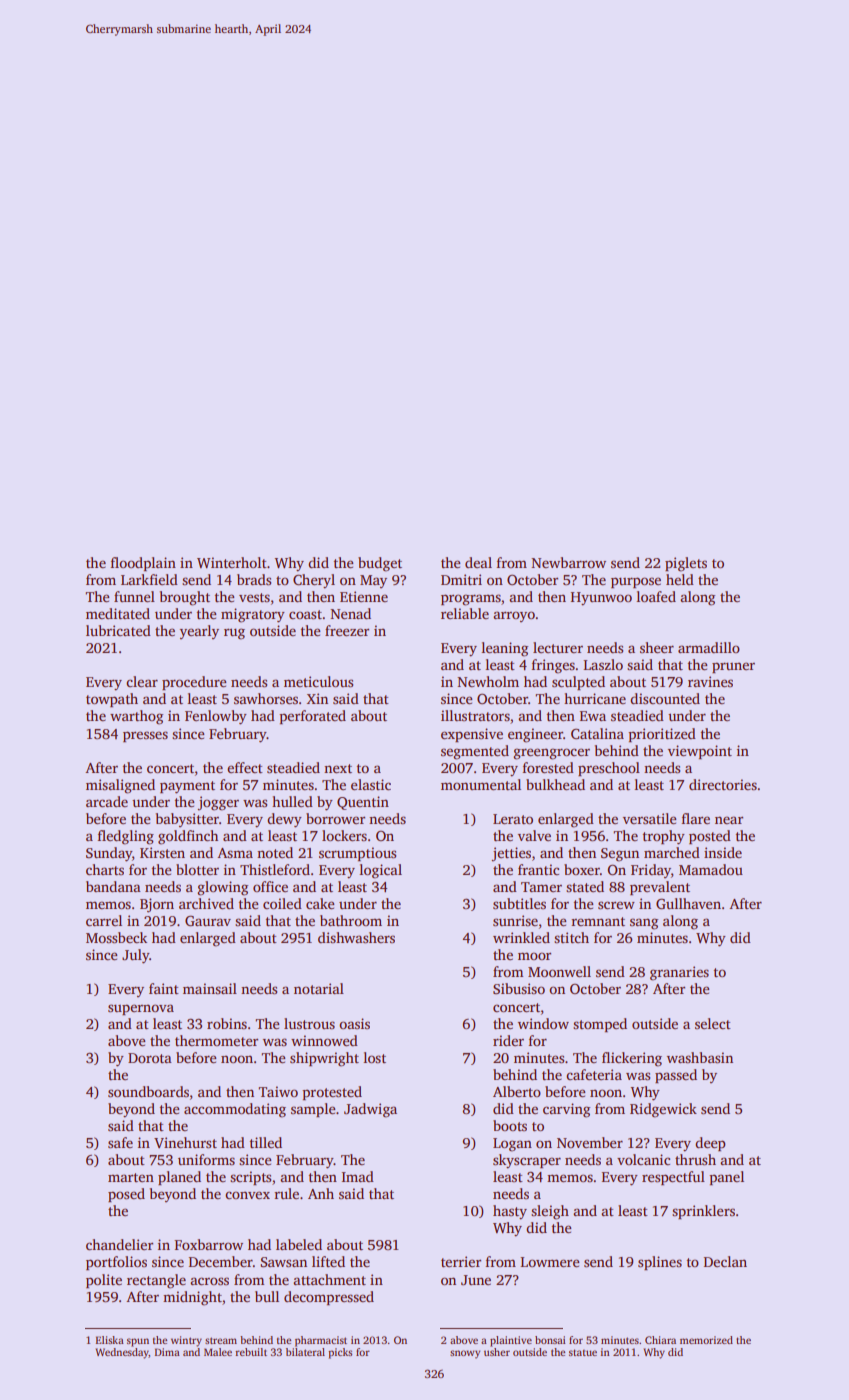 The image size is (849, 1400). What do you see at coordinates (555, 784) in the image?
I see `bulkhead` at bounding box center [555, 784].
